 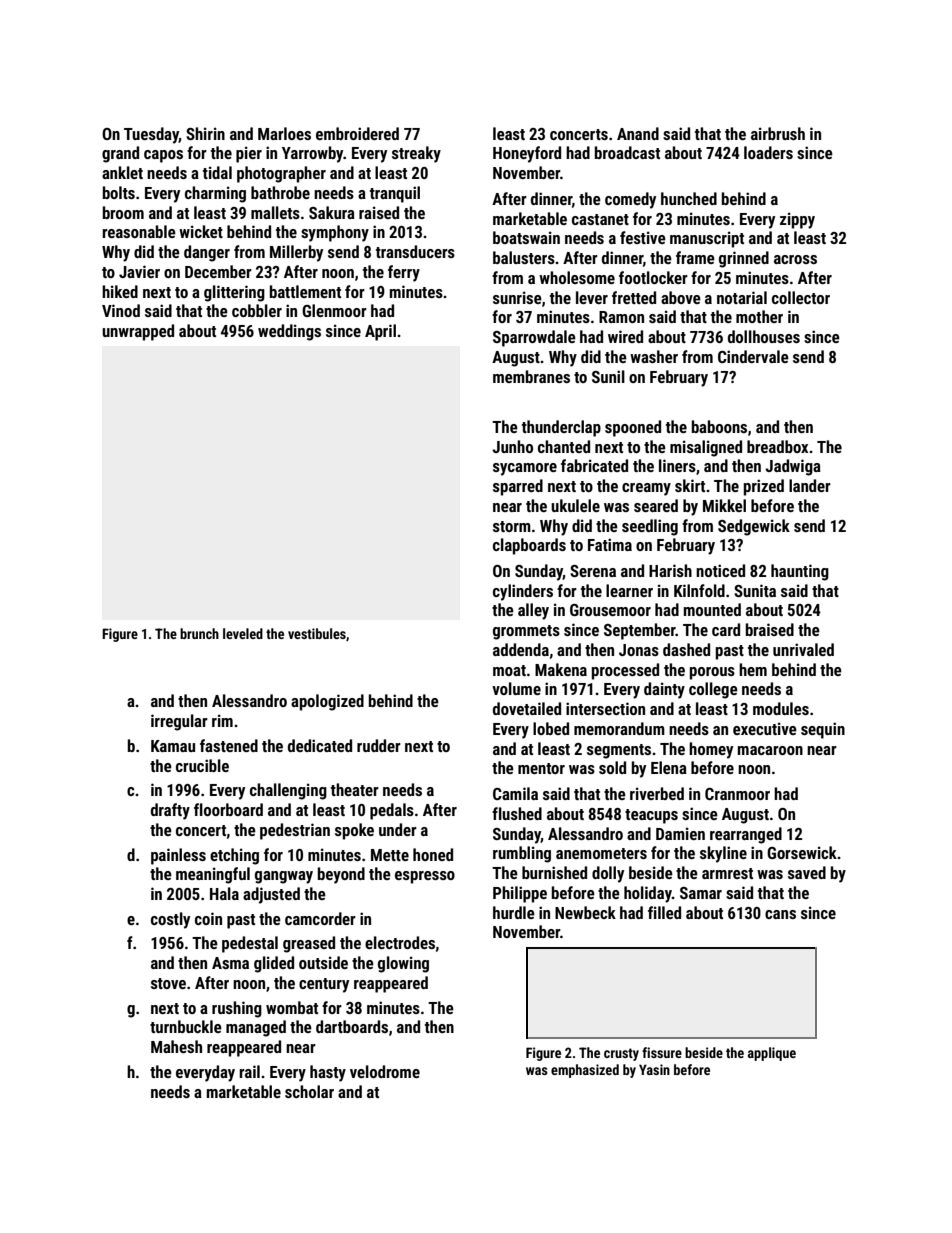 What do you see at coordinates (777, 446) in the document?
I see `breadbox` at bounding box center [777, 446].
